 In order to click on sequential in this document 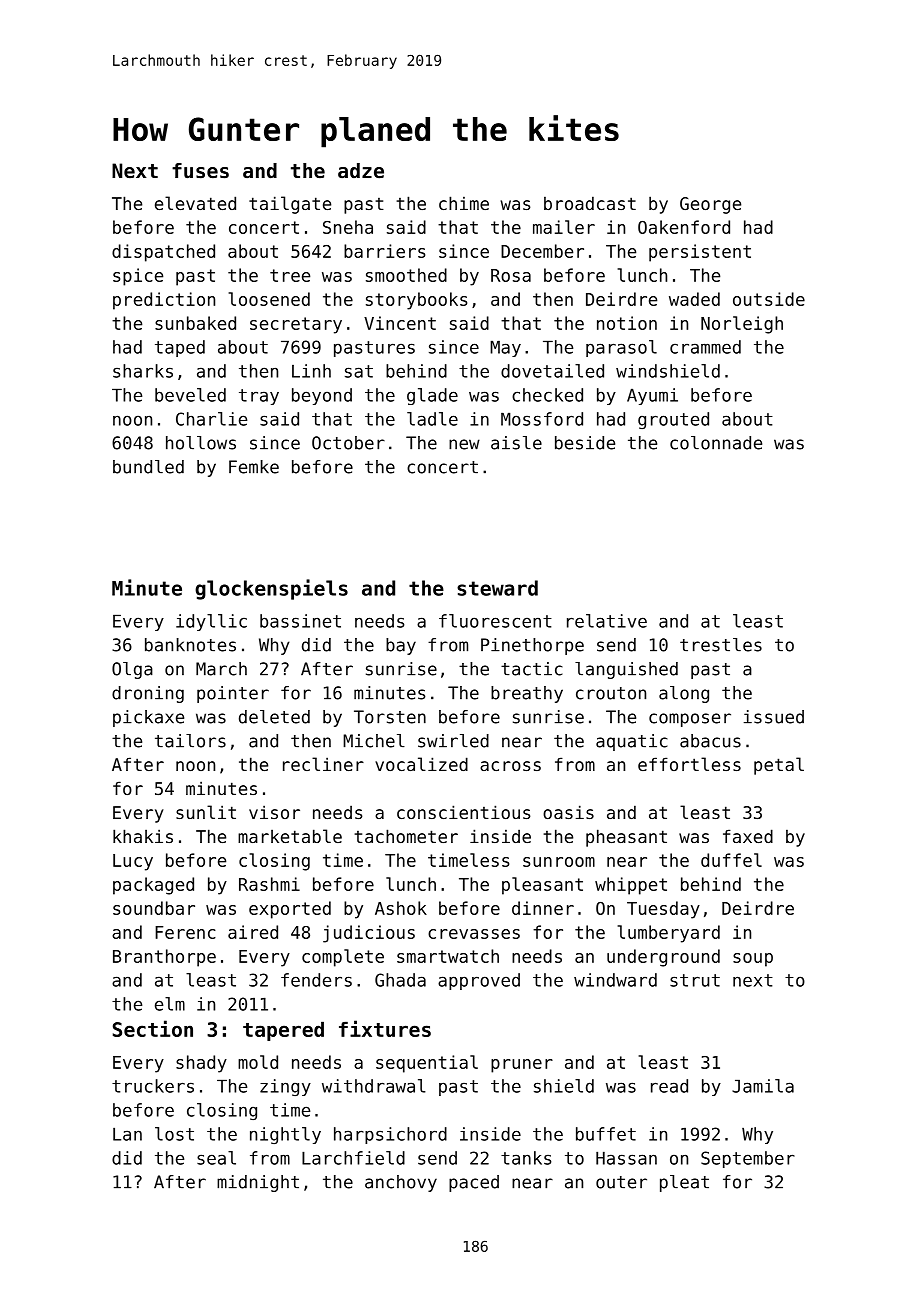, I will do `click(427, 1064)`.
